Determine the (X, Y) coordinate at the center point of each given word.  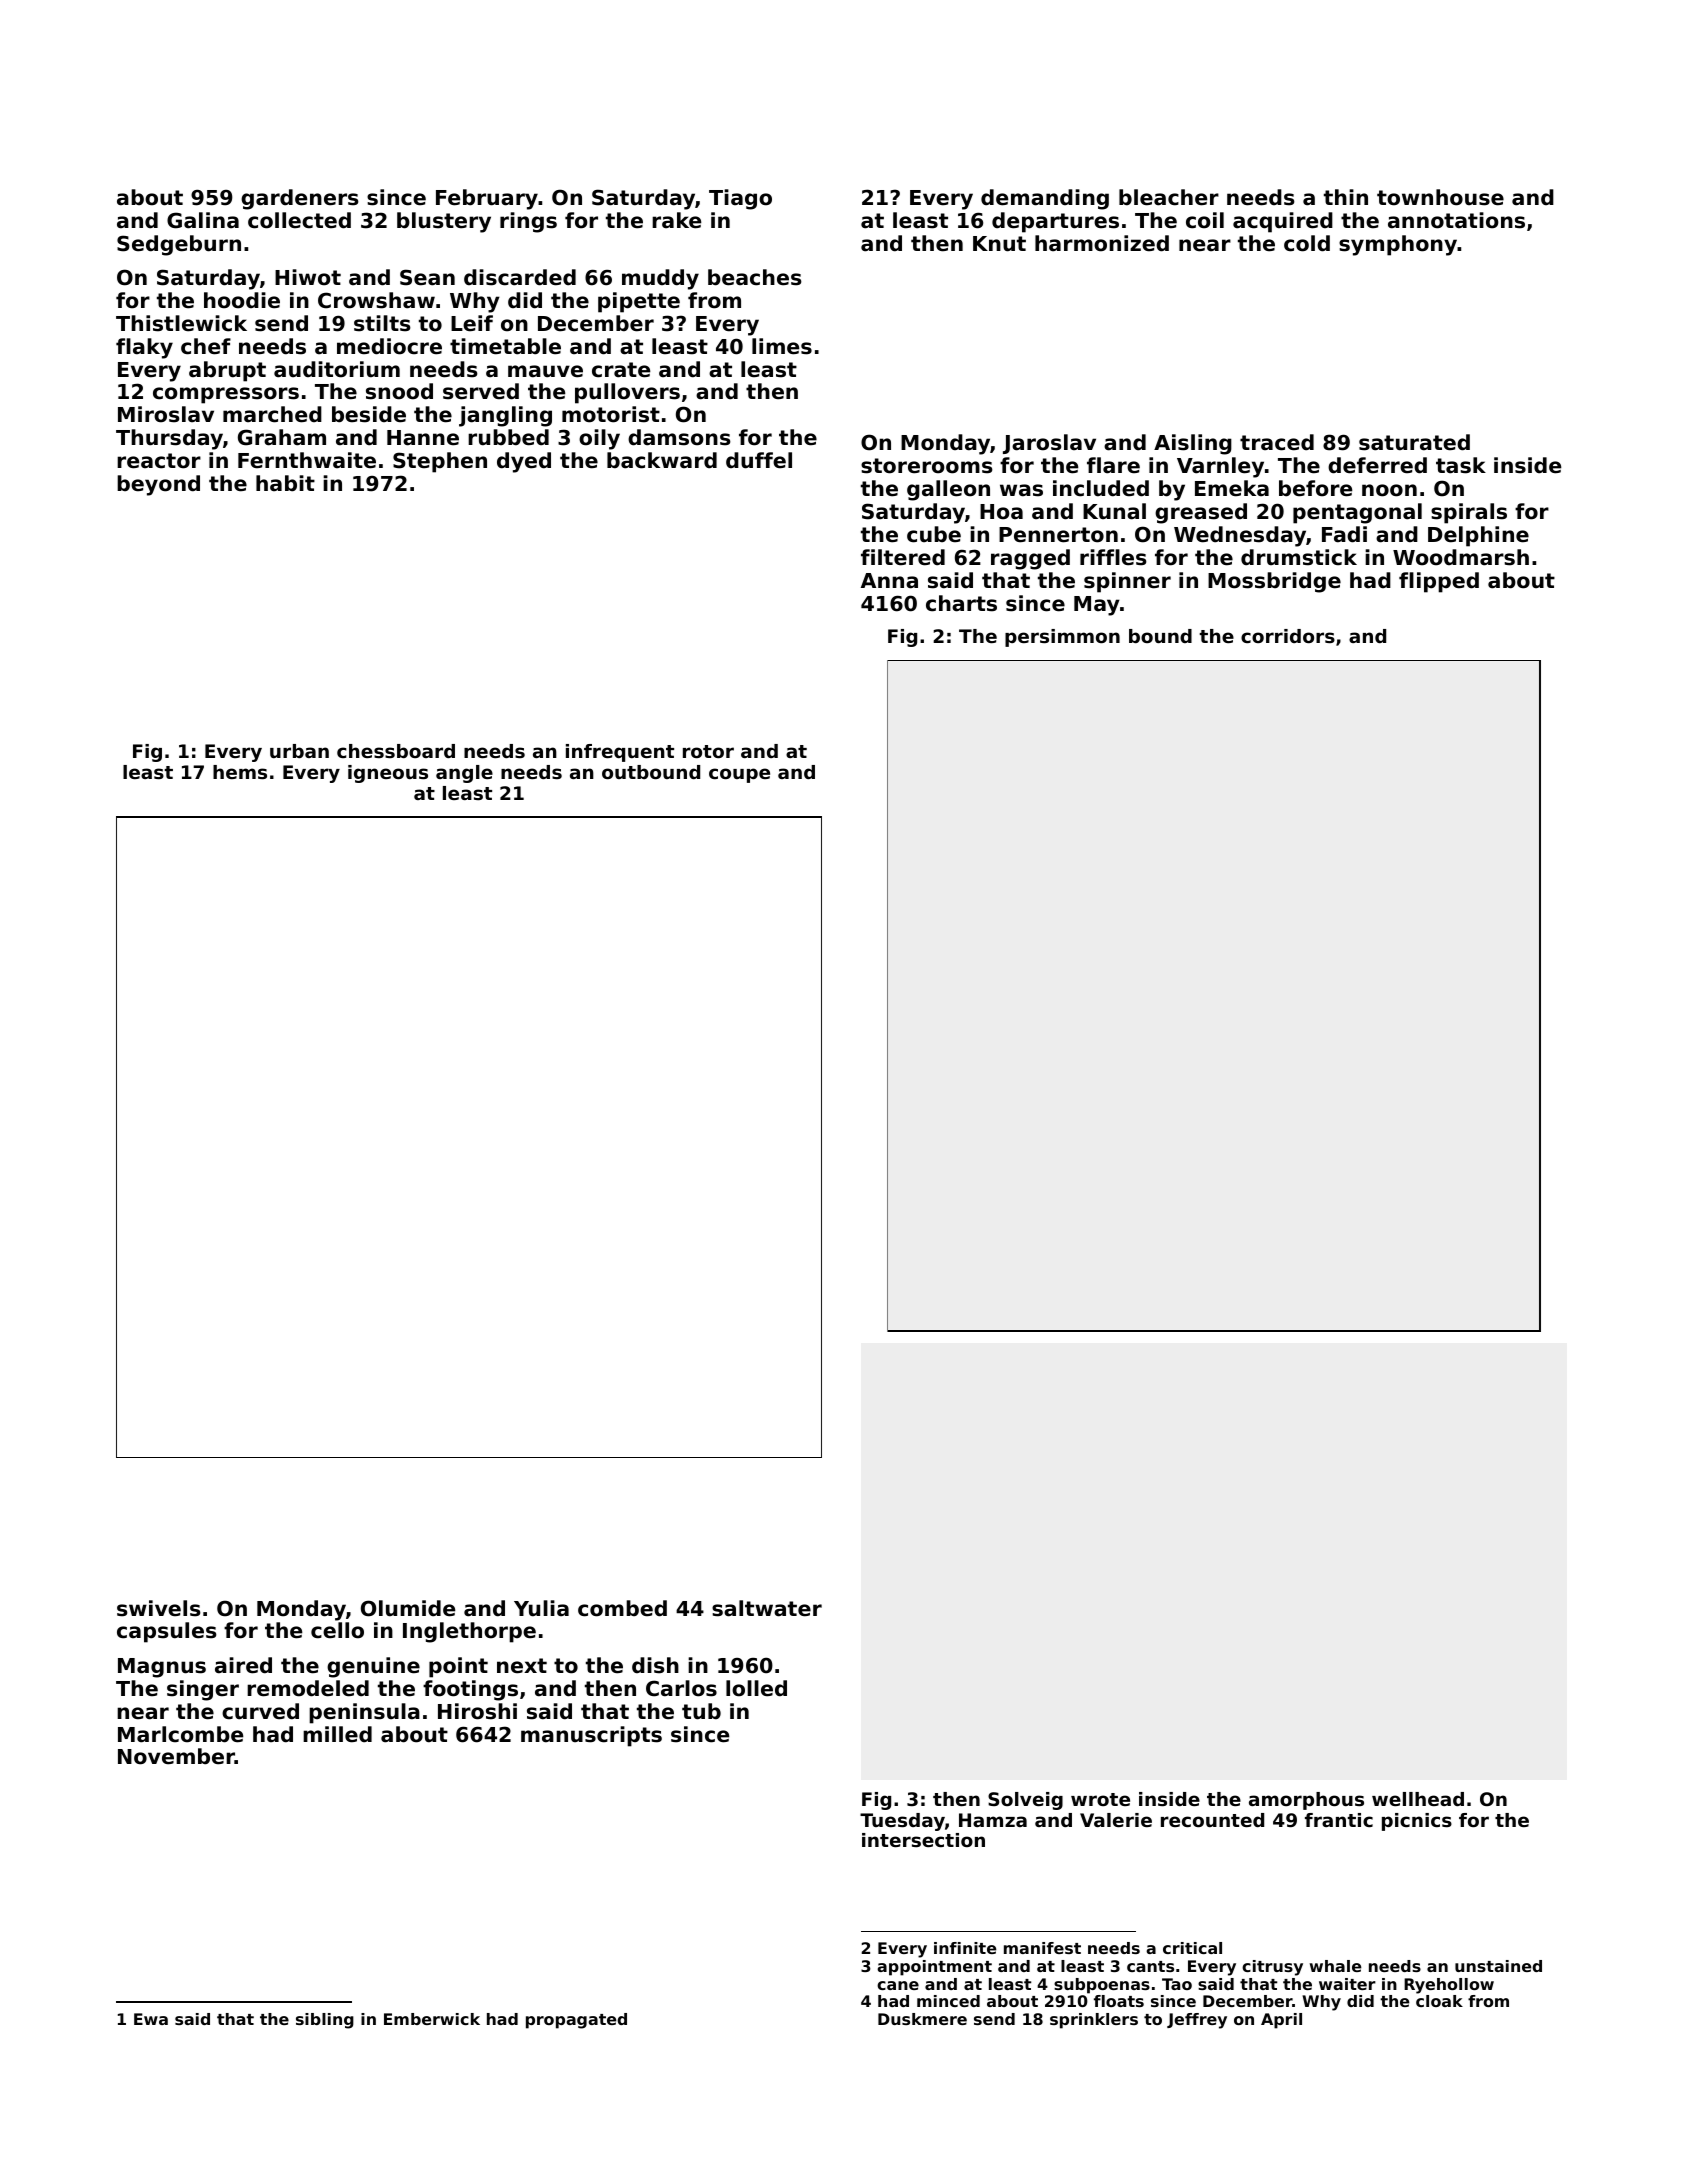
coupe (739, 775)
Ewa (151, 2019)
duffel (759, 460)
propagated (576, 2021)
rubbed (508, 437)
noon (1389, 490)
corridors (1288, 636)
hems (240, 772)
